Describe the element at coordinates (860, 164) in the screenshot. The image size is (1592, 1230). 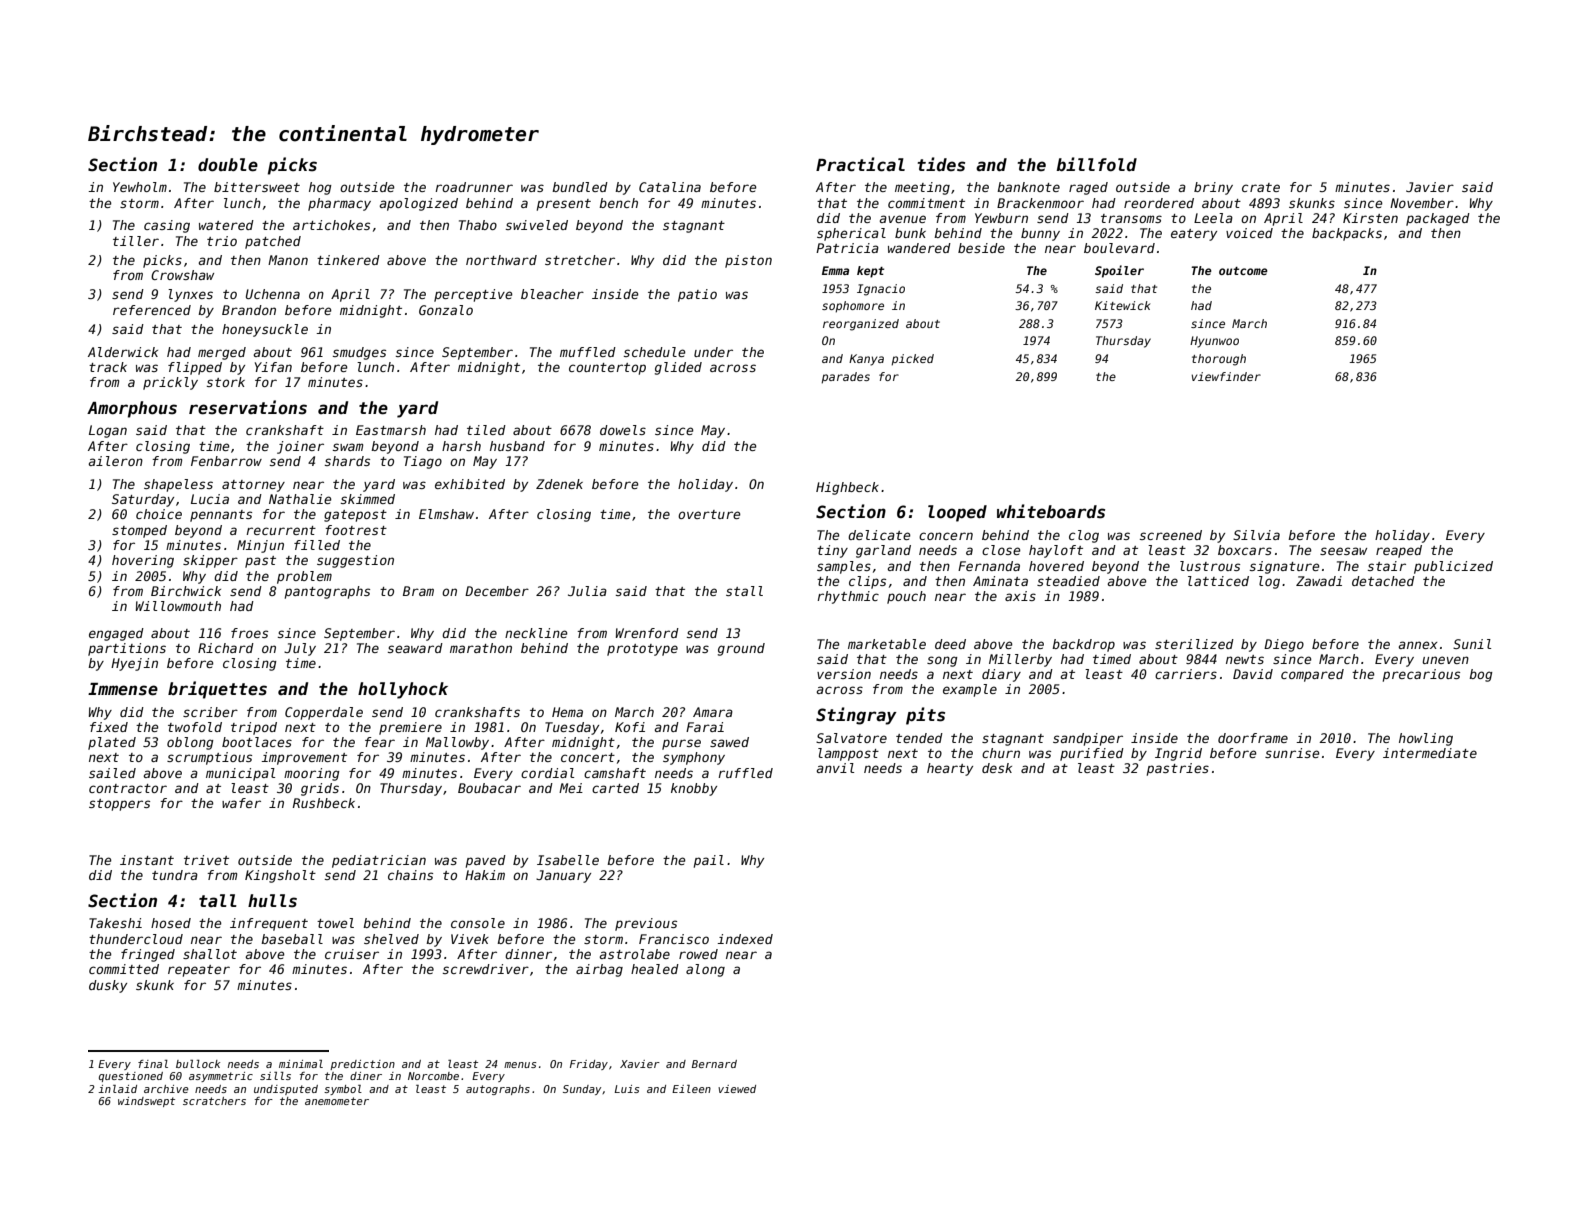
I see `Practical` at that location.
